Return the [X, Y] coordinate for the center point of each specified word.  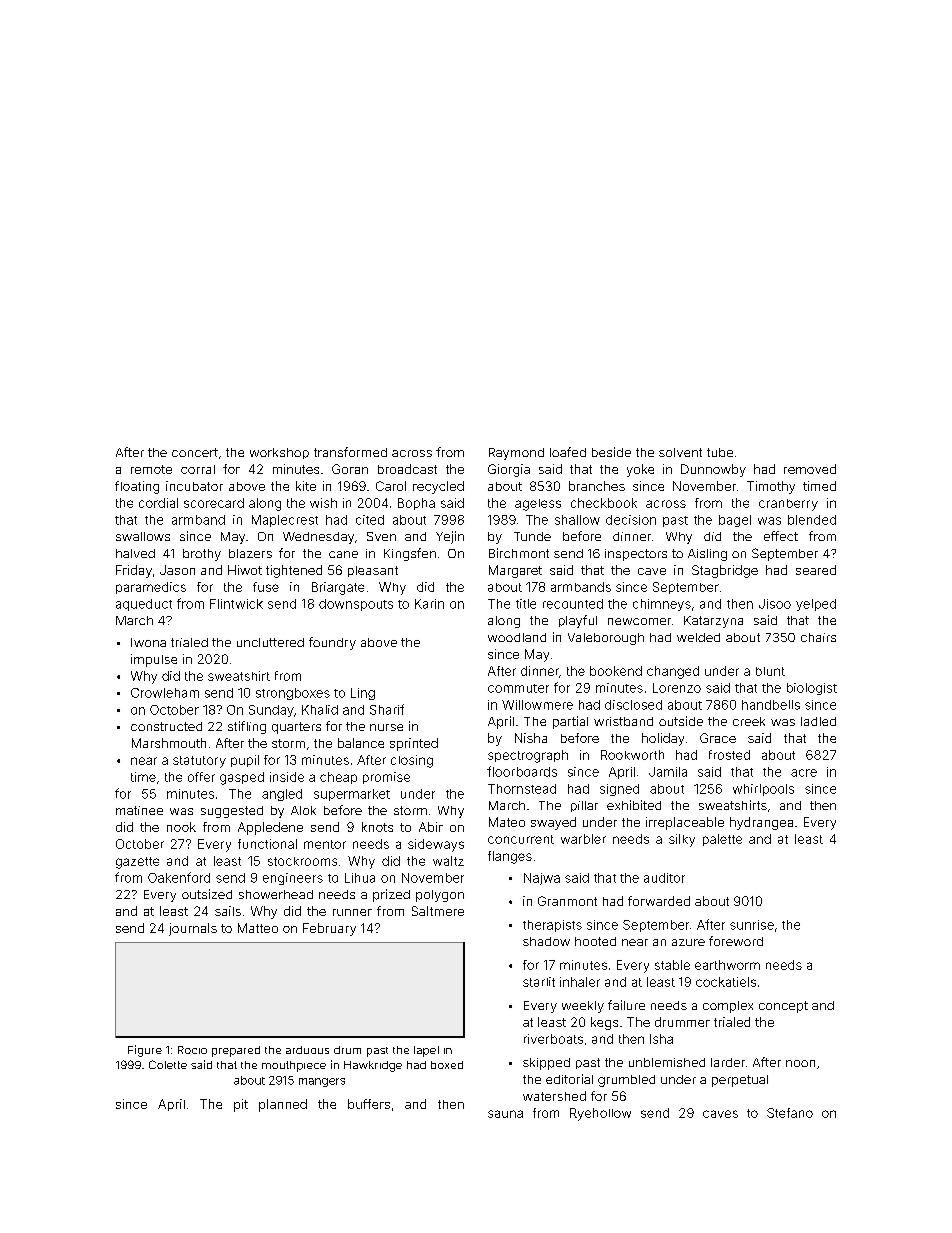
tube [720, 452]
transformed [350, 452]
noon [800, 1063]
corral [198, 469]
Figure [145, 1051]
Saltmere [438, 911]
